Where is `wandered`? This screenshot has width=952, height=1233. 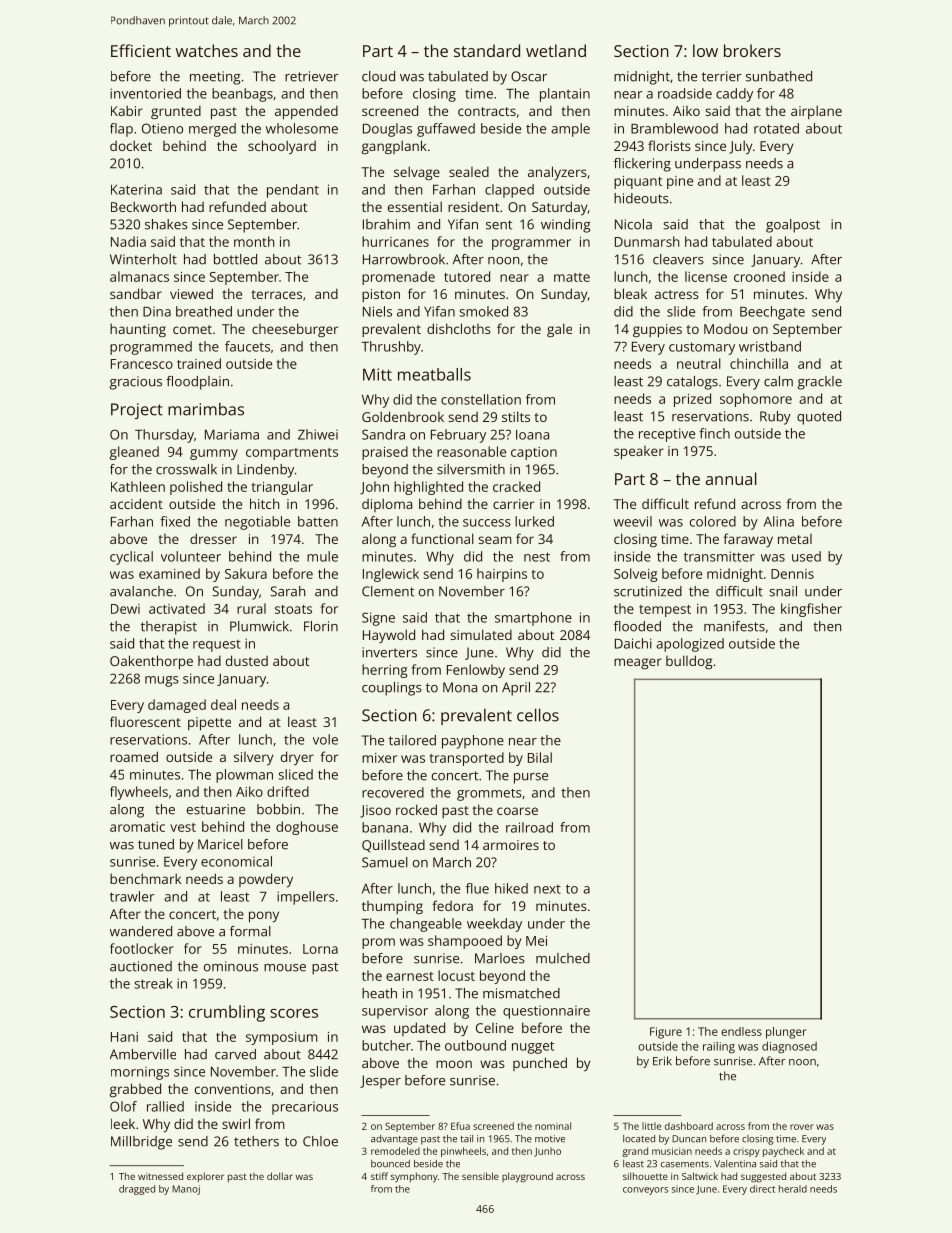 wandered is located at coordinates (141, 931).
